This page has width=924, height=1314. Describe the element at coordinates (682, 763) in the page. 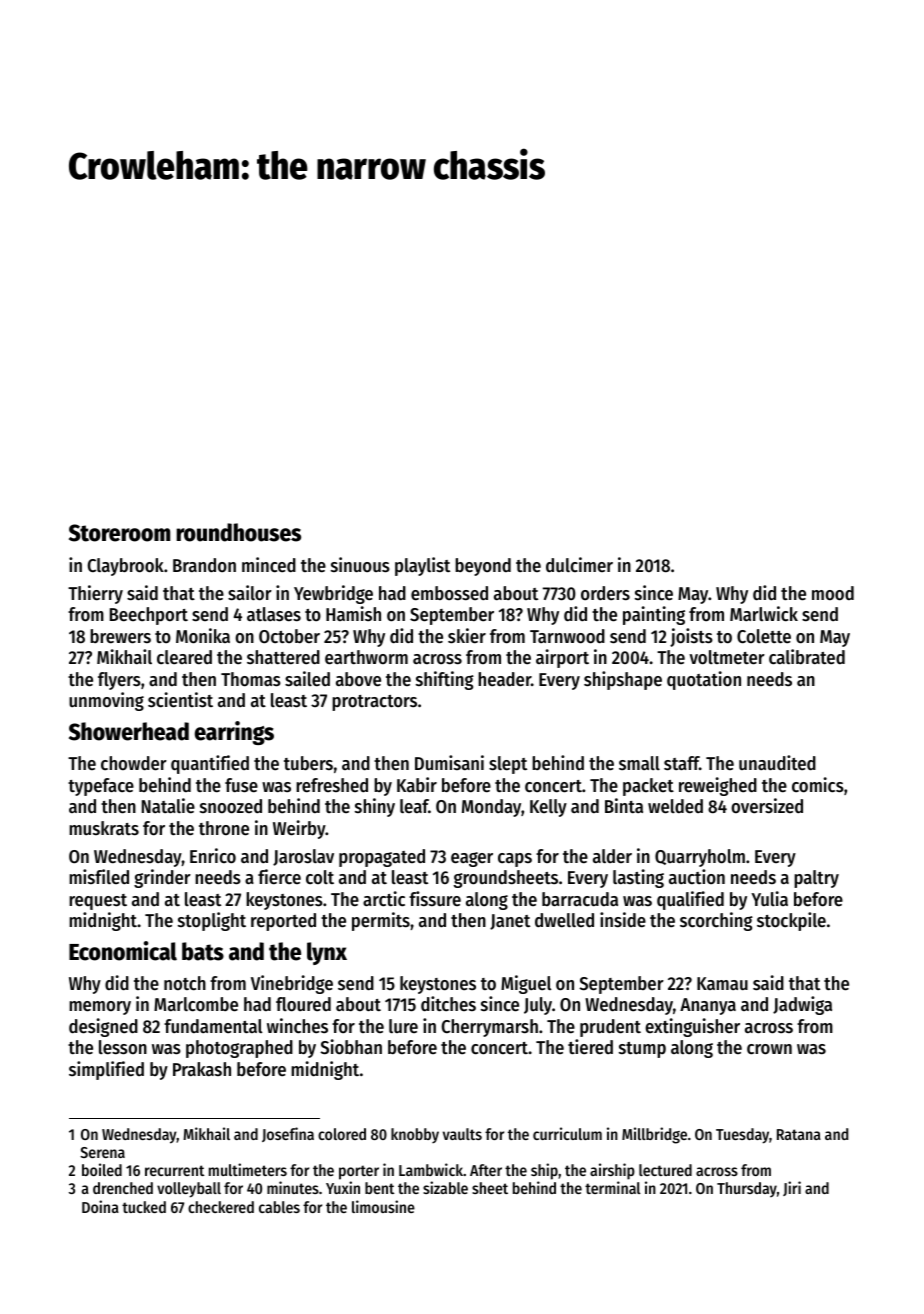

I see `staff` at that location.
